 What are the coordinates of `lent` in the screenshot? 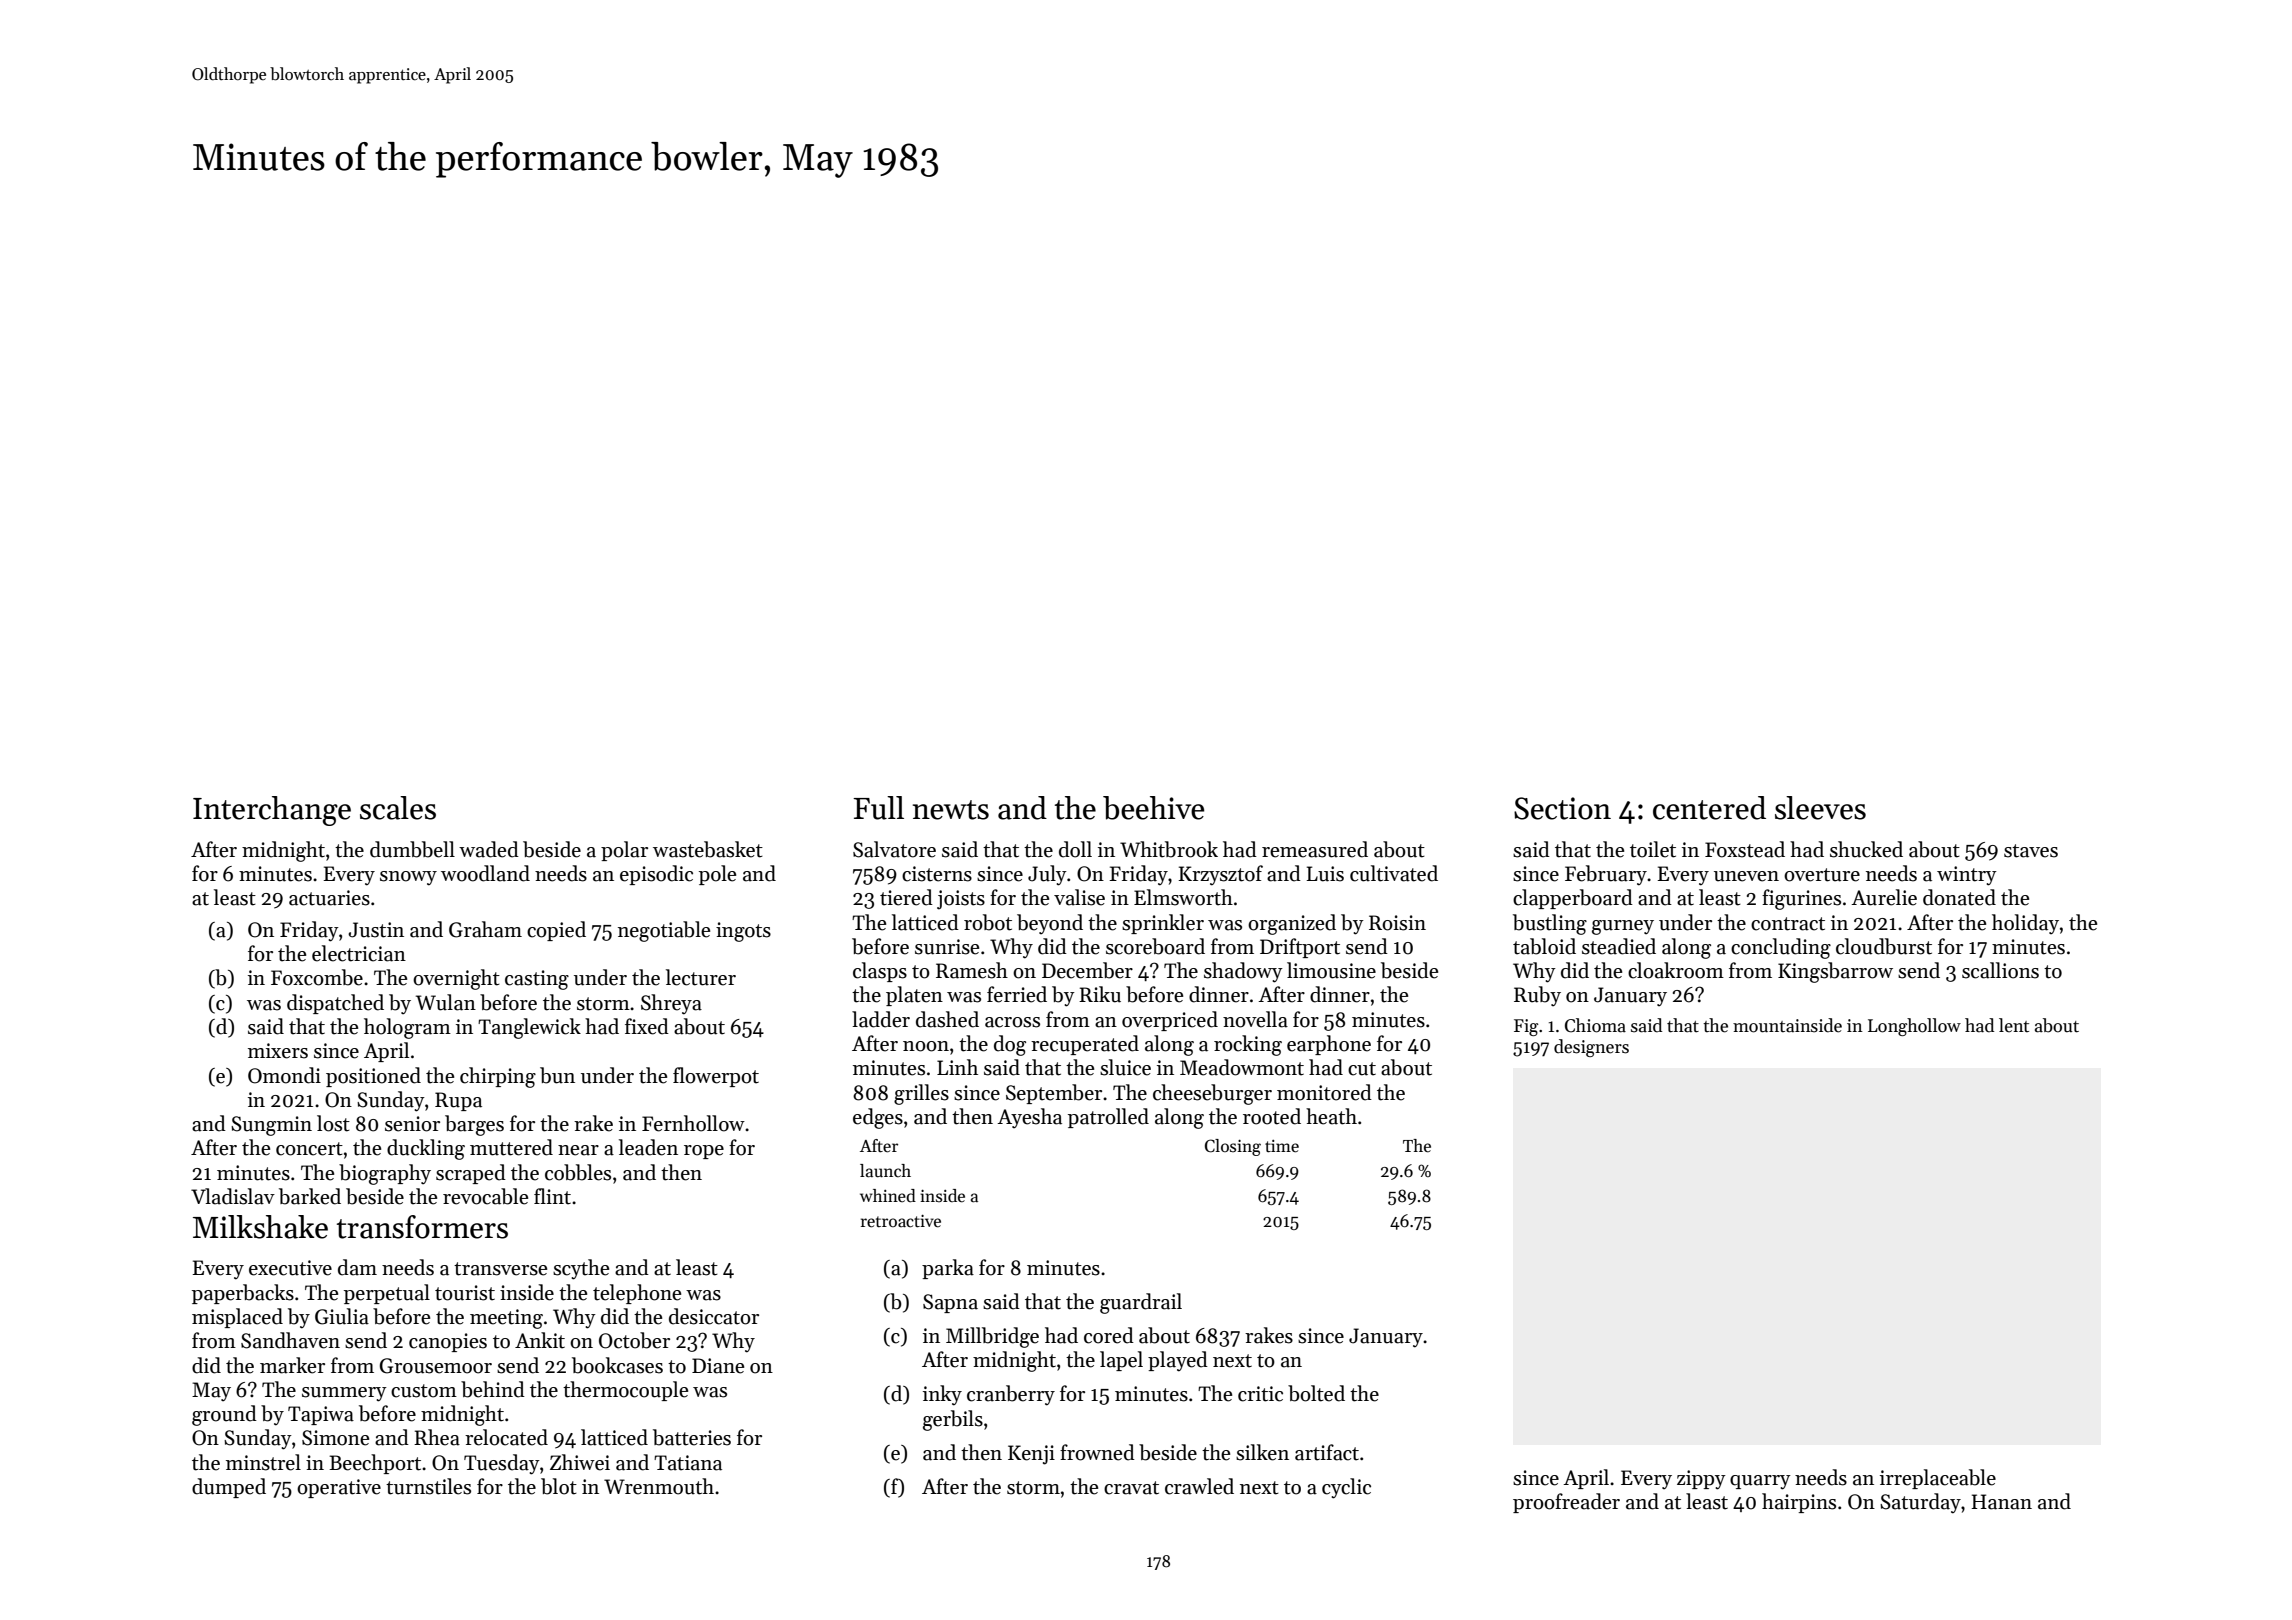 It's located at (2014, 1025).
